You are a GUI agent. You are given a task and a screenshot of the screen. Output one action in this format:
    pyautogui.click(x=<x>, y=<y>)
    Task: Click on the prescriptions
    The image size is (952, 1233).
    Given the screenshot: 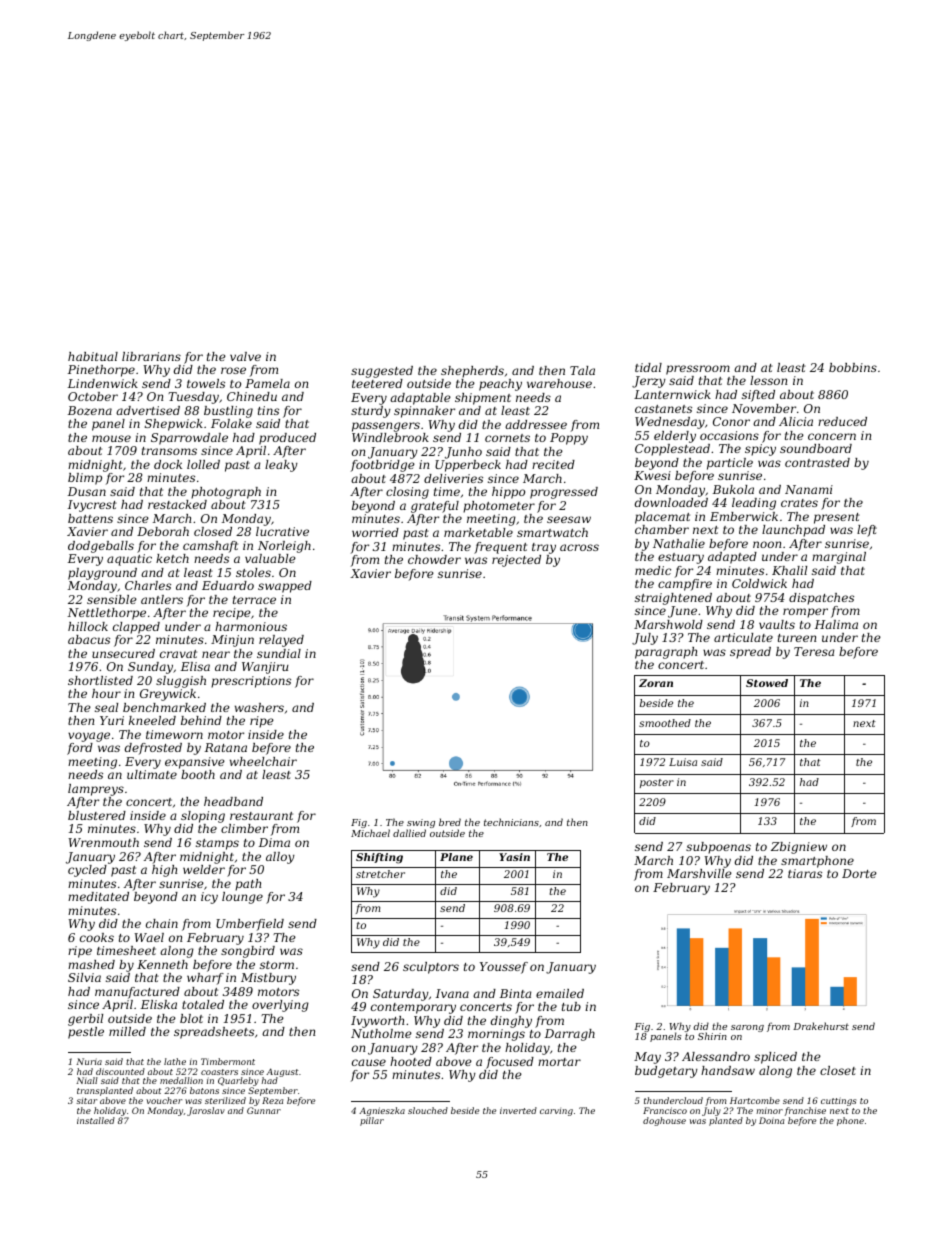 What is the action you would take?
    pyautogui.click(x=251, y=682)
